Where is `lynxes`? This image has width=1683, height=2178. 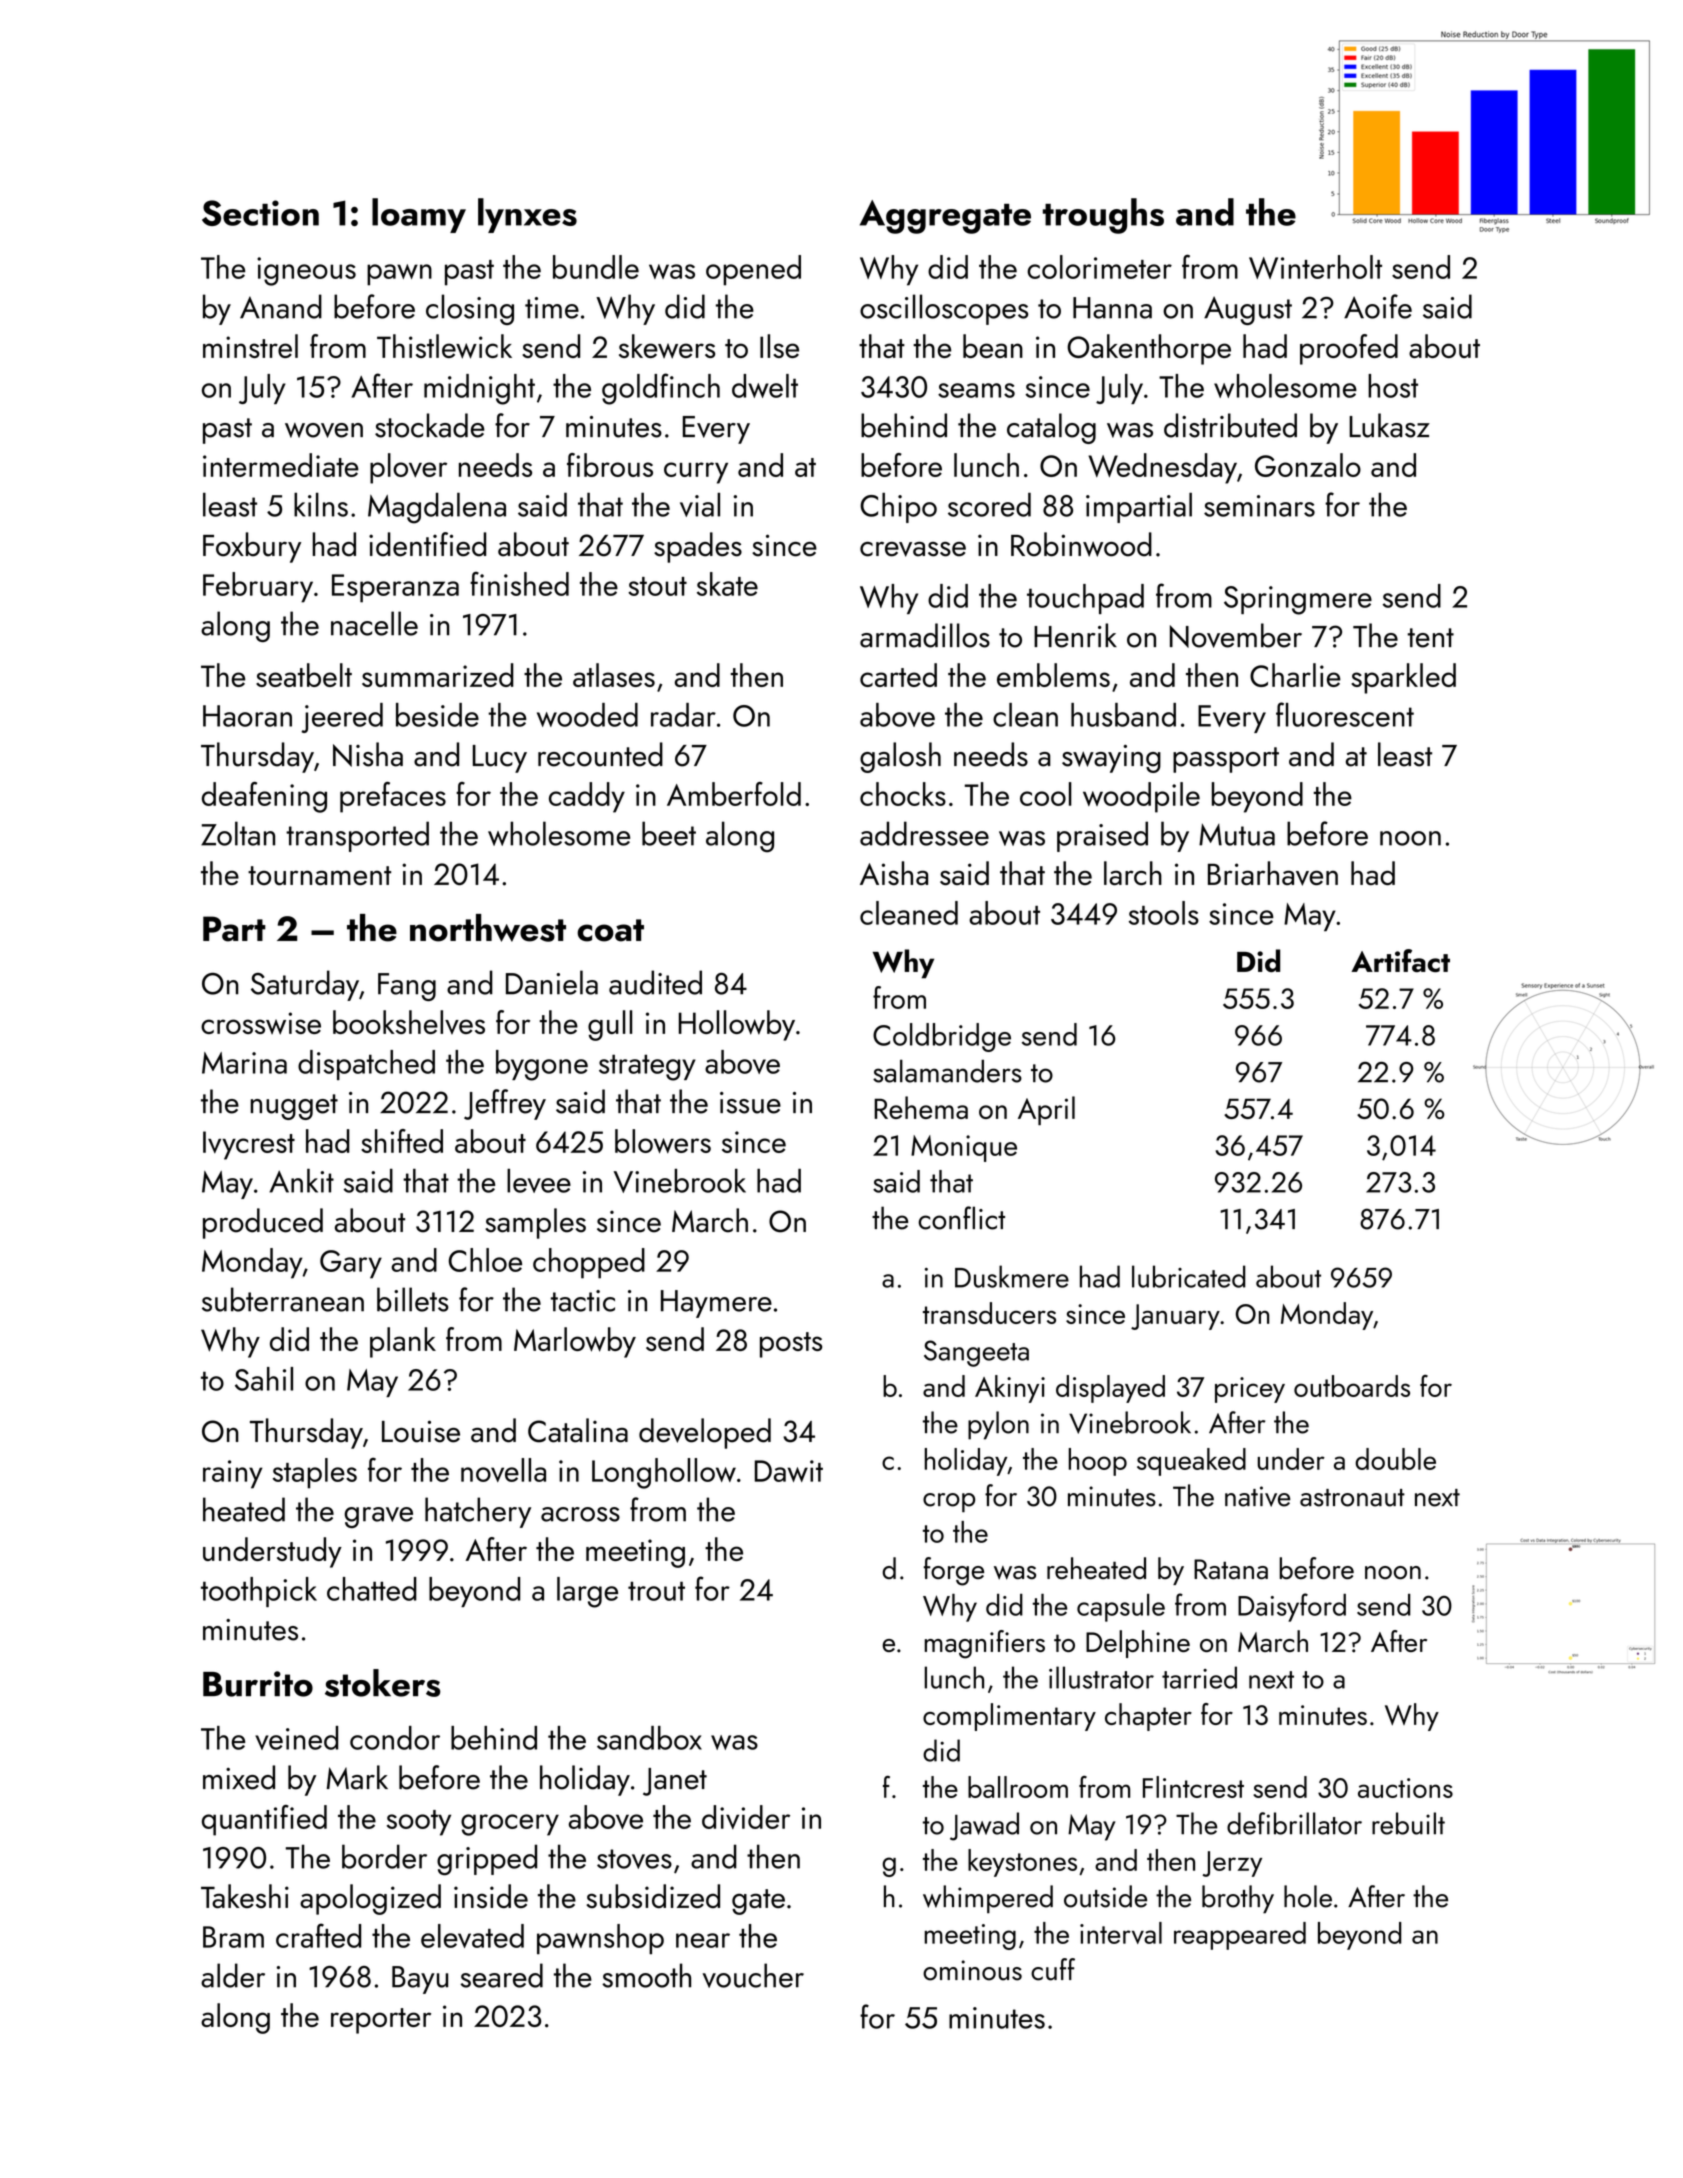
lynxes is located at coordinates (527, 215).
